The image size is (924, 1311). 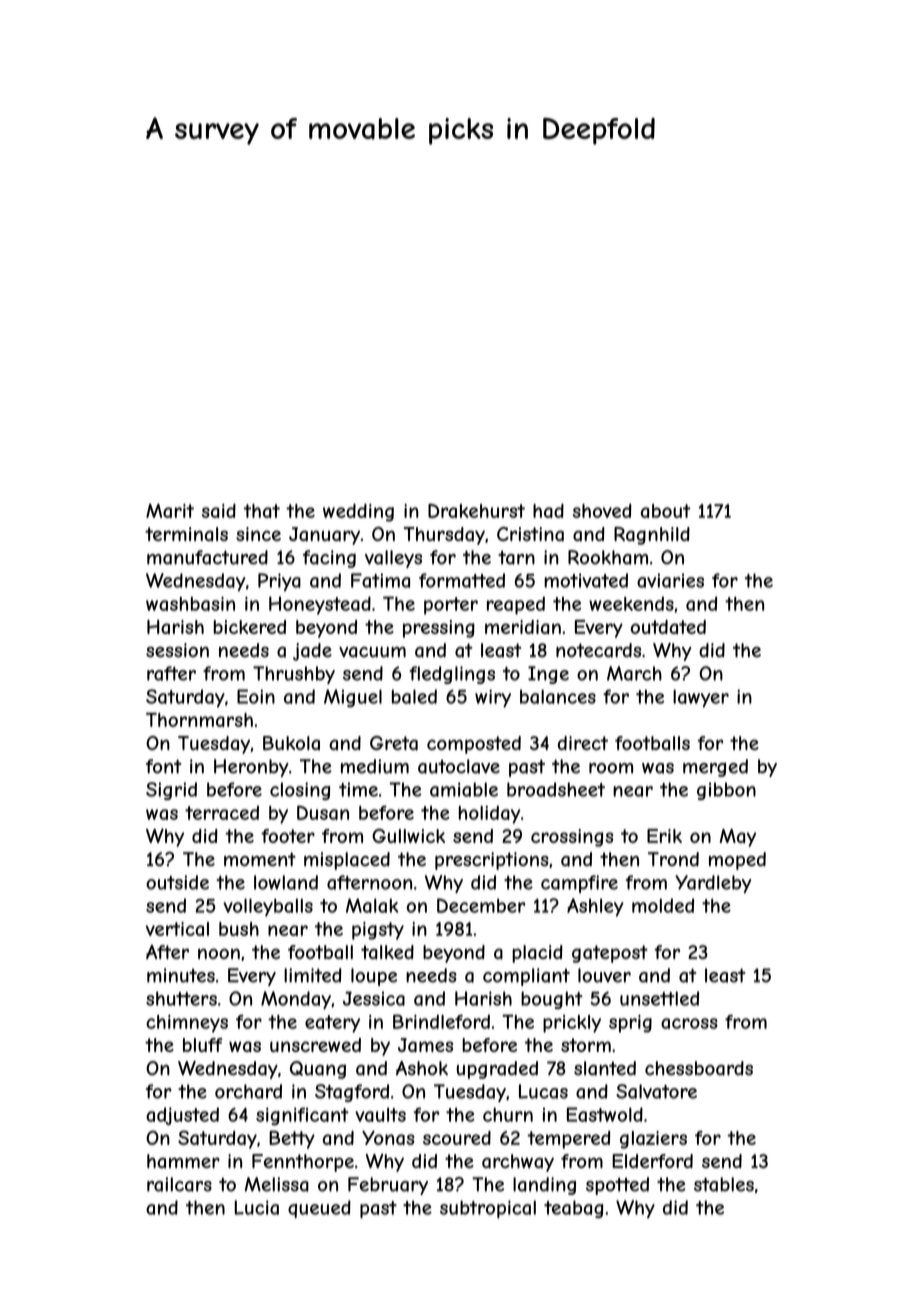 I want to click on March, so click(x=634, y=673).
